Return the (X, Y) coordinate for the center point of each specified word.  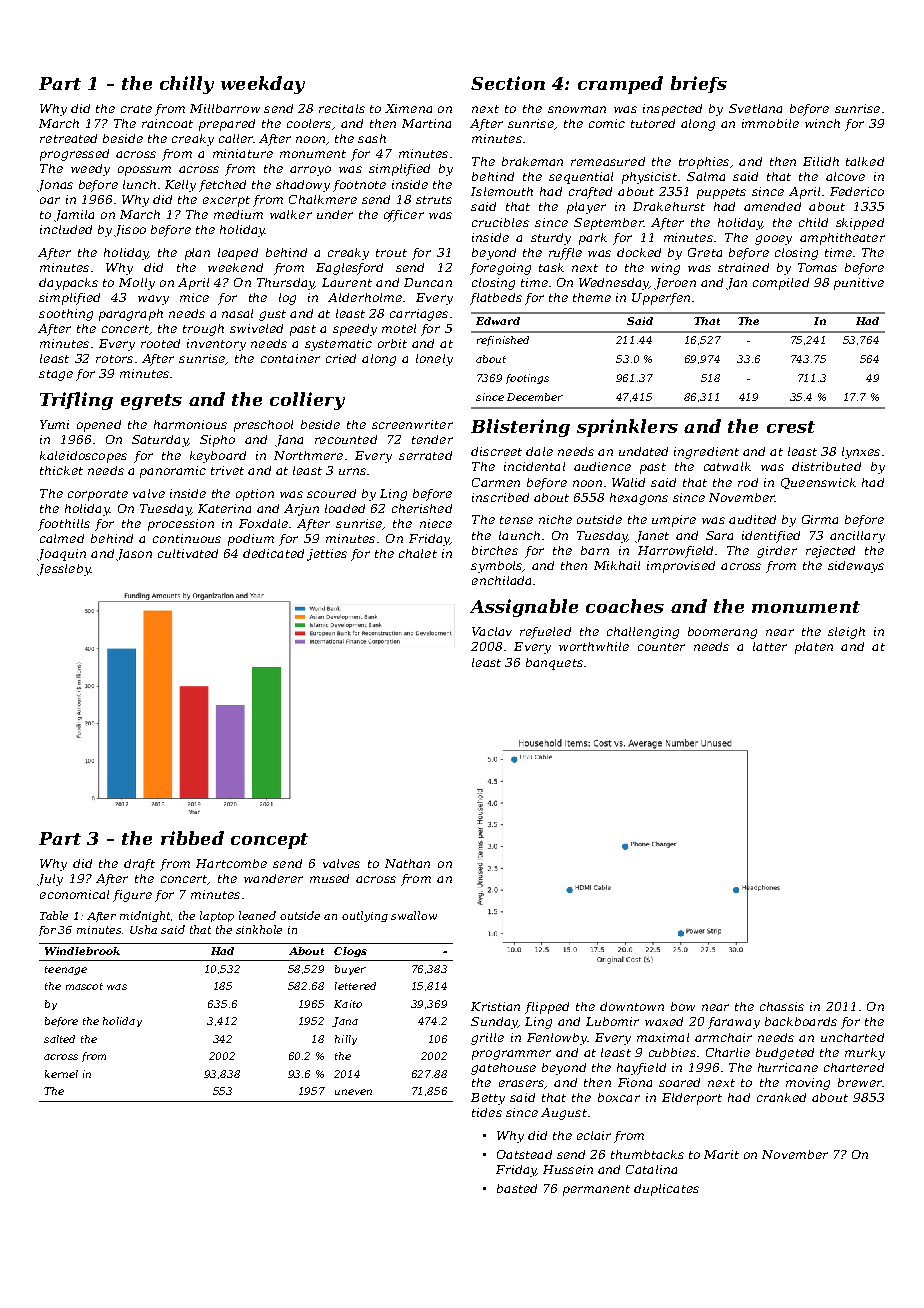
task (551, 267)
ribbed (192, 838)
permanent (596, 1190)
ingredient (706, 453)
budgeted (785, 1054)
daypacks (68, 284)
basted (517, 1188)
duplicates (666, 1190)
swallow (414, 915)
